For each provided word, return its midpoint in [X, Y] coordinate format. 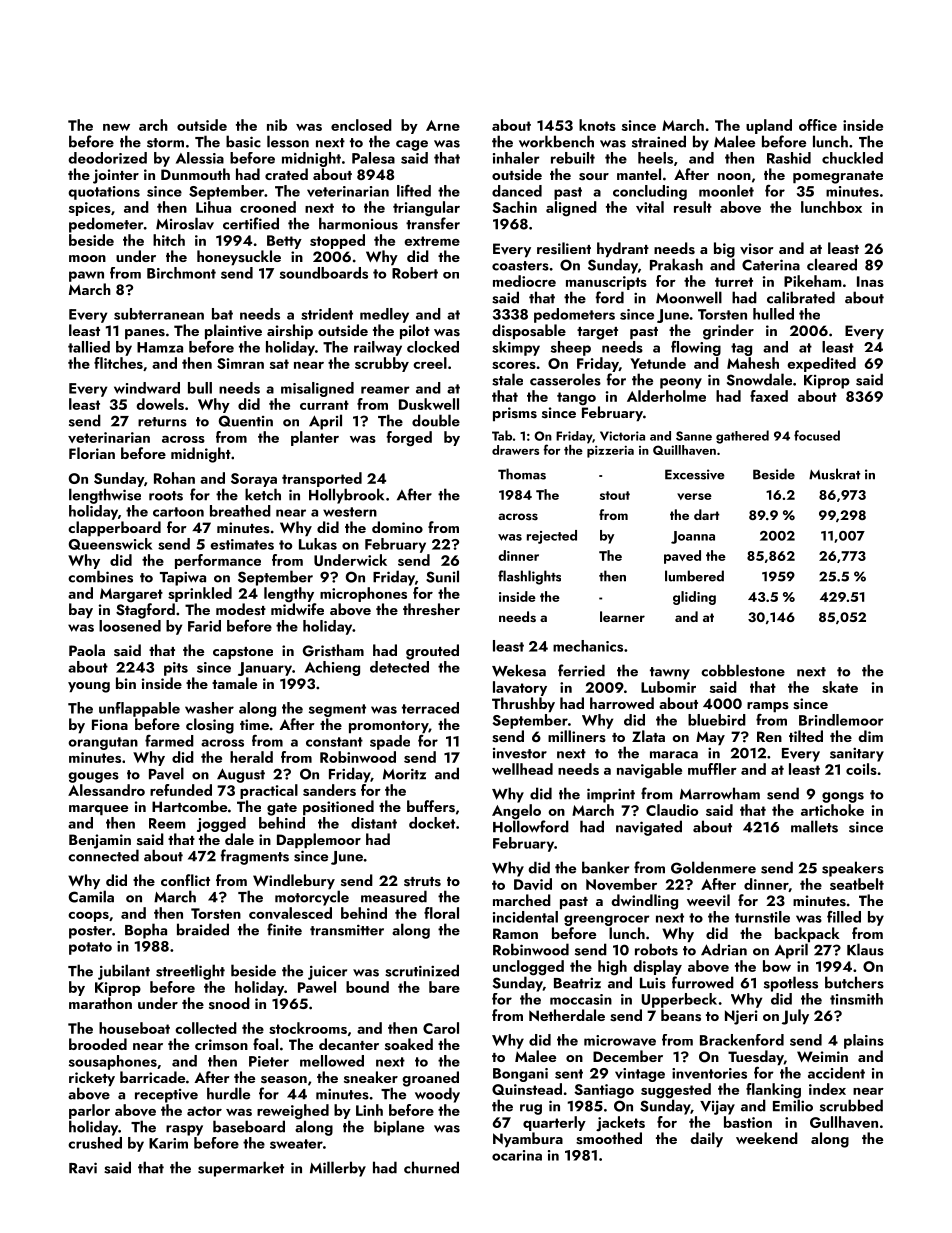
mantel [639, 174]
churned [431, 1167]
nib [277, 125]
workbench [556, 141]
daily [706, 1140]
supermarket [241, 1169]
